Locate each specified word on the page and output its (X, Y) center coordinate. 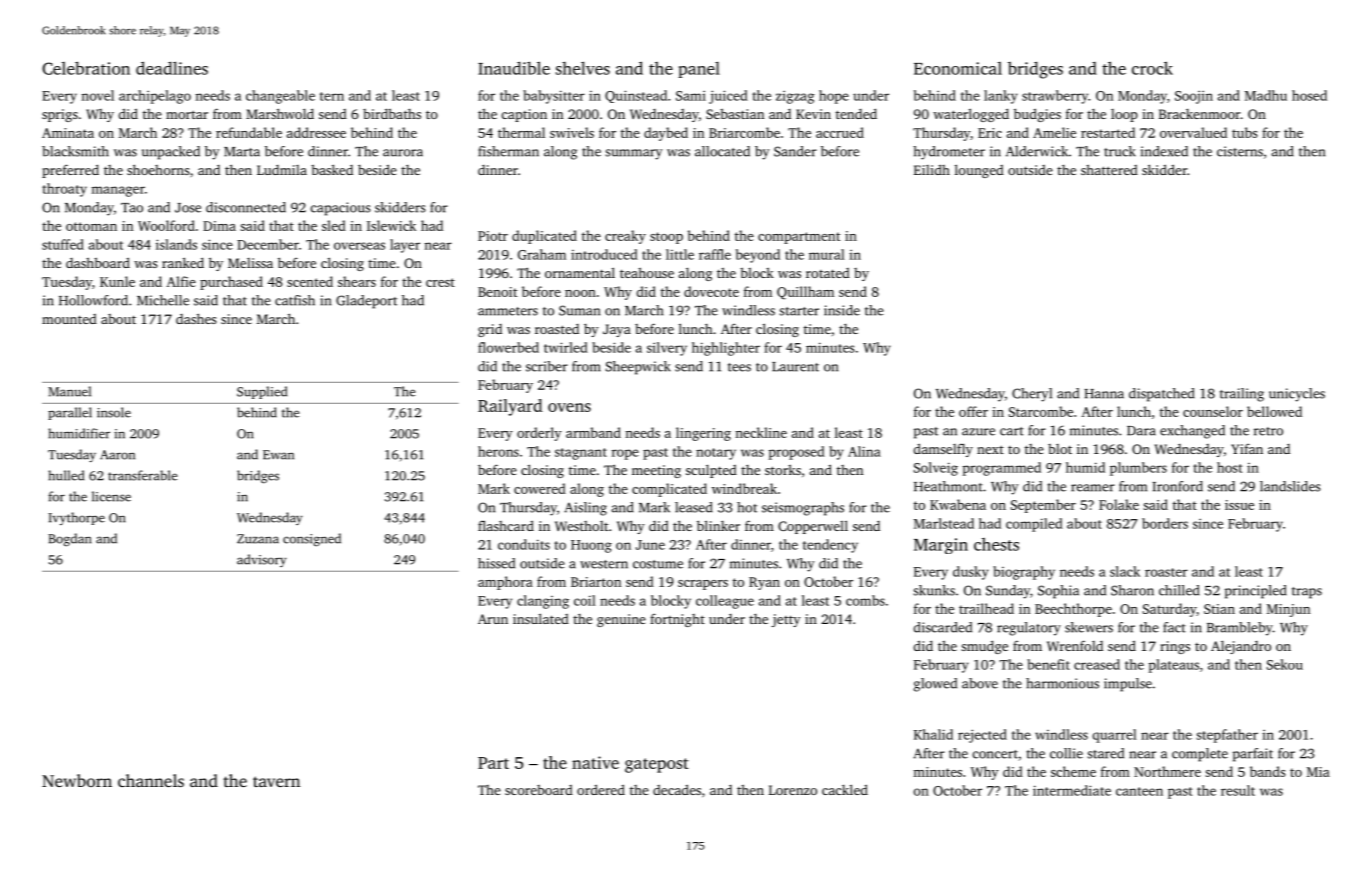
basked (332, 169)
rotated (828, 273)
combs (865, 600)
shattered (1109, 170)
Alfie (181, 281)
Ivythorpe (76, 518)
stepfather (1227, 736)
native (595, 762)
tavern (276, 781)
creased (1097, 664)
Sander (795, 151)
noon (580, 293)
